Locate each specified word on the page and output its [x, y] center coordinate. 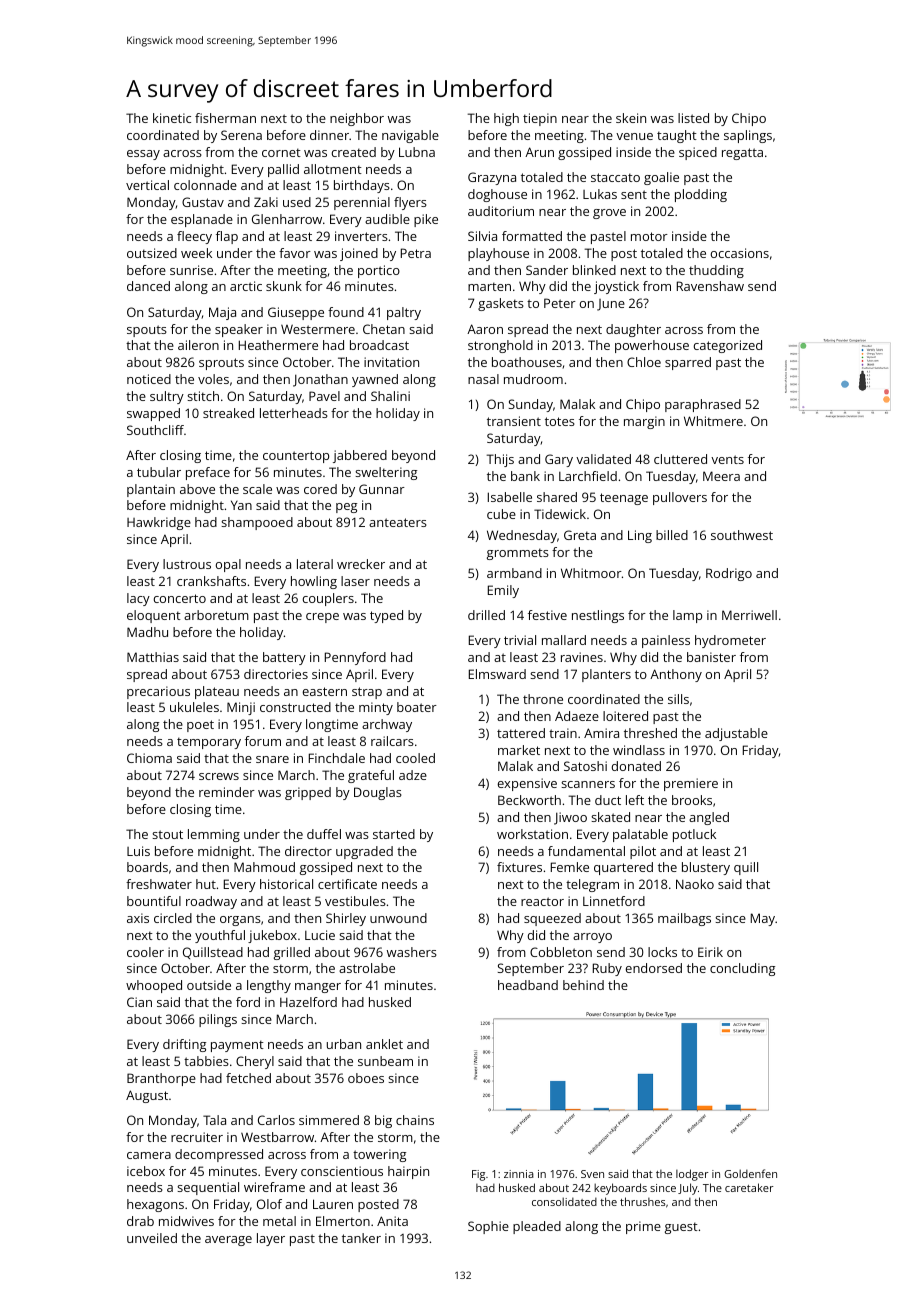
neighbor [357, 119]
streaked [228, 413]
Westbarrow [277, 1137]
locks [662, 952]
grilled [292, 953]
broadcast [379, 345]
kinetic [172, 118]
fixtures [519, 867]
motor [649, 236]
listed [693, 118]
